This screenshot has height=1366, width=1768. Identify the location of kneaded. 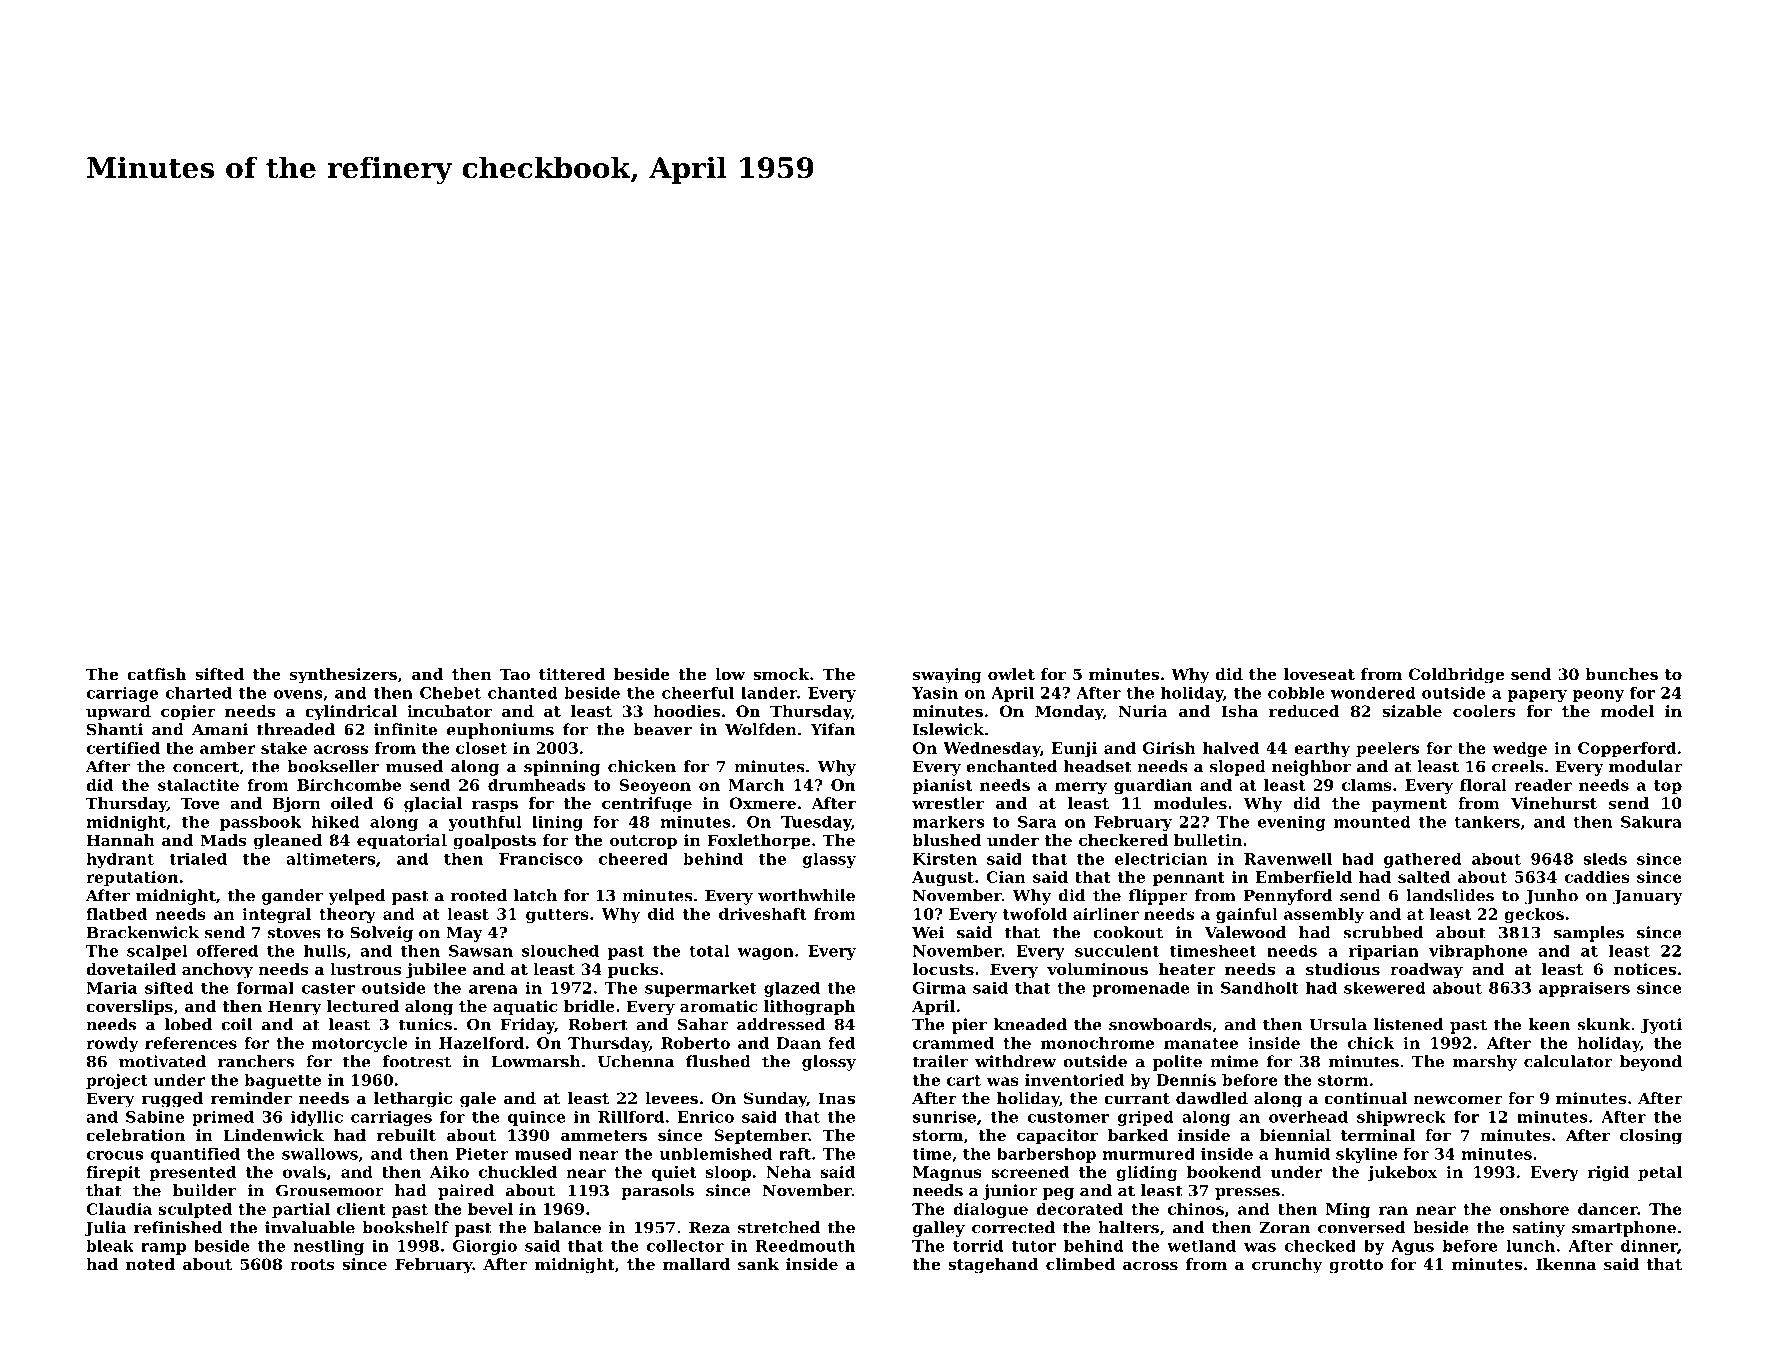
(1030, 1024).
